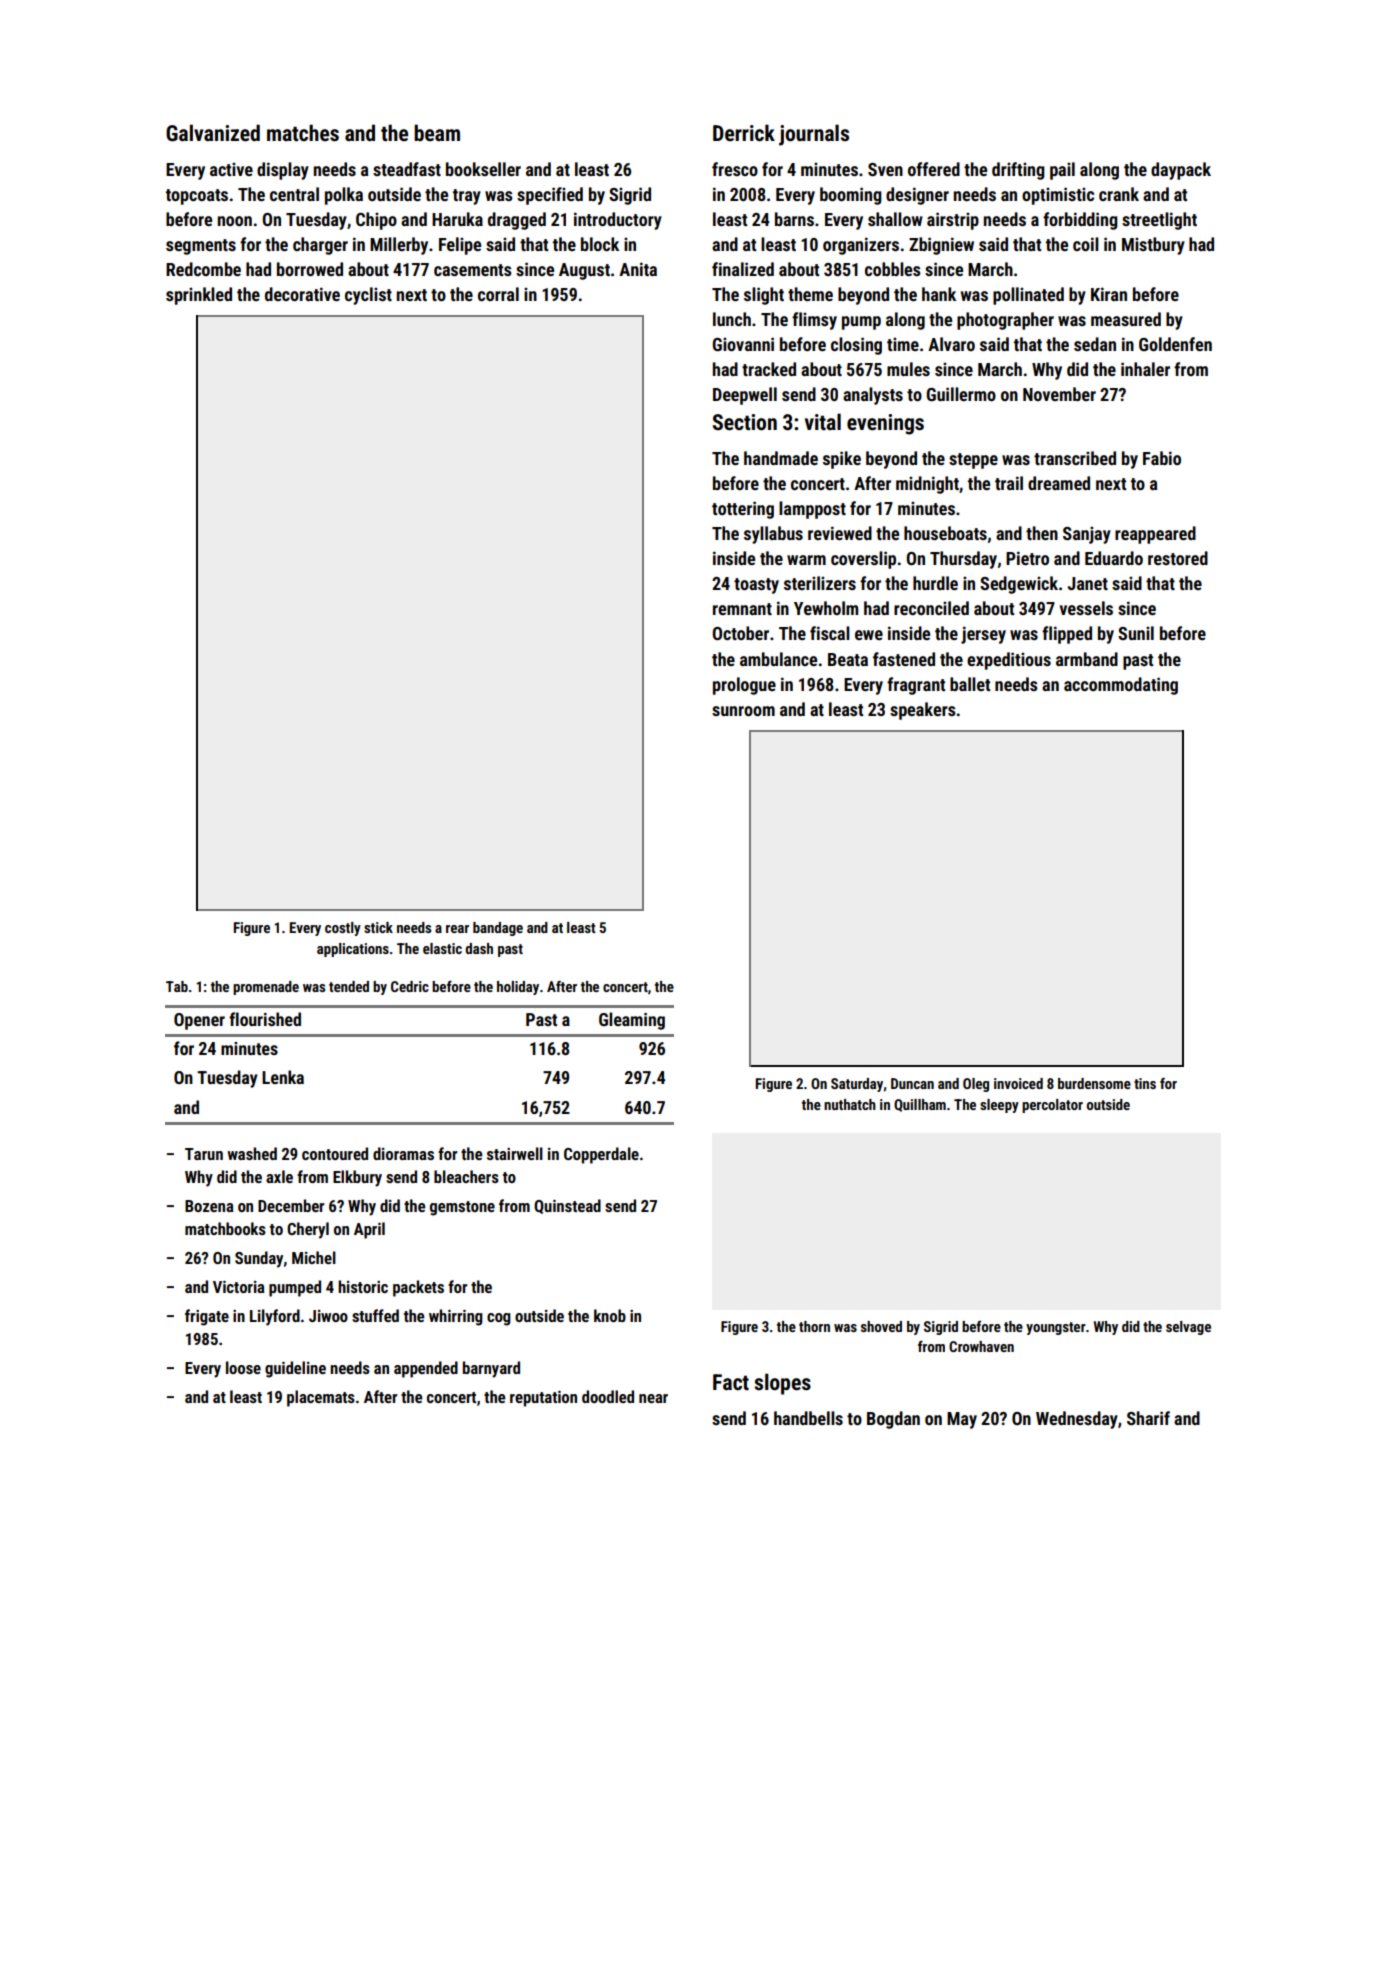 The width and height of the page is (1386, 1969). What do you see at coordinates (923, 711) in the page?
I see `speakers` at bounding box center [923, 711].
